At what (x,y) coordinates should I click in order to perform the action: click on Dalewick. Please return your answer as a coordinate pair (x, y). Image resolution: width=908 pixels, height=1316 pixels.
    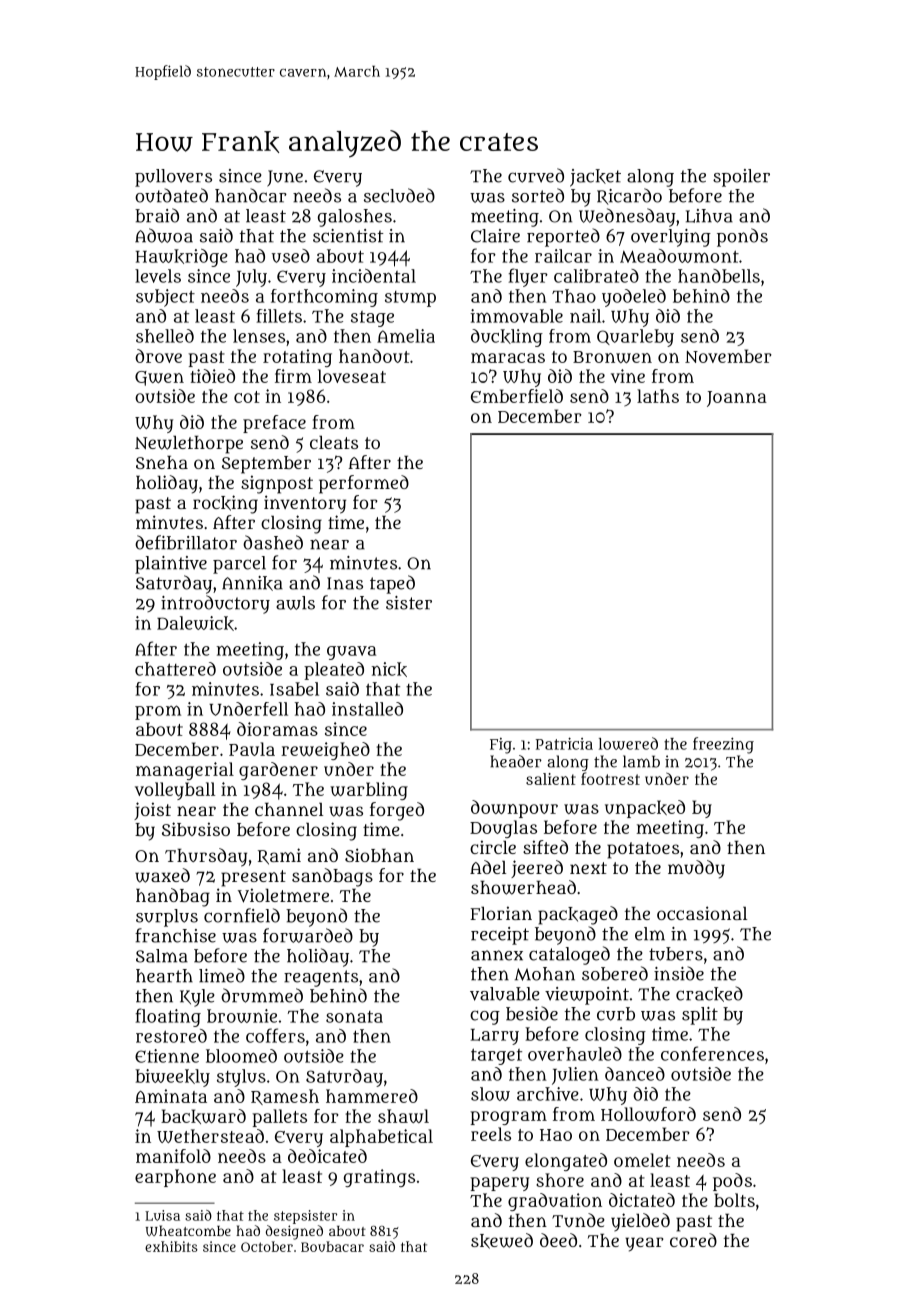
    Looking at the image, I should click on (195, 623).
